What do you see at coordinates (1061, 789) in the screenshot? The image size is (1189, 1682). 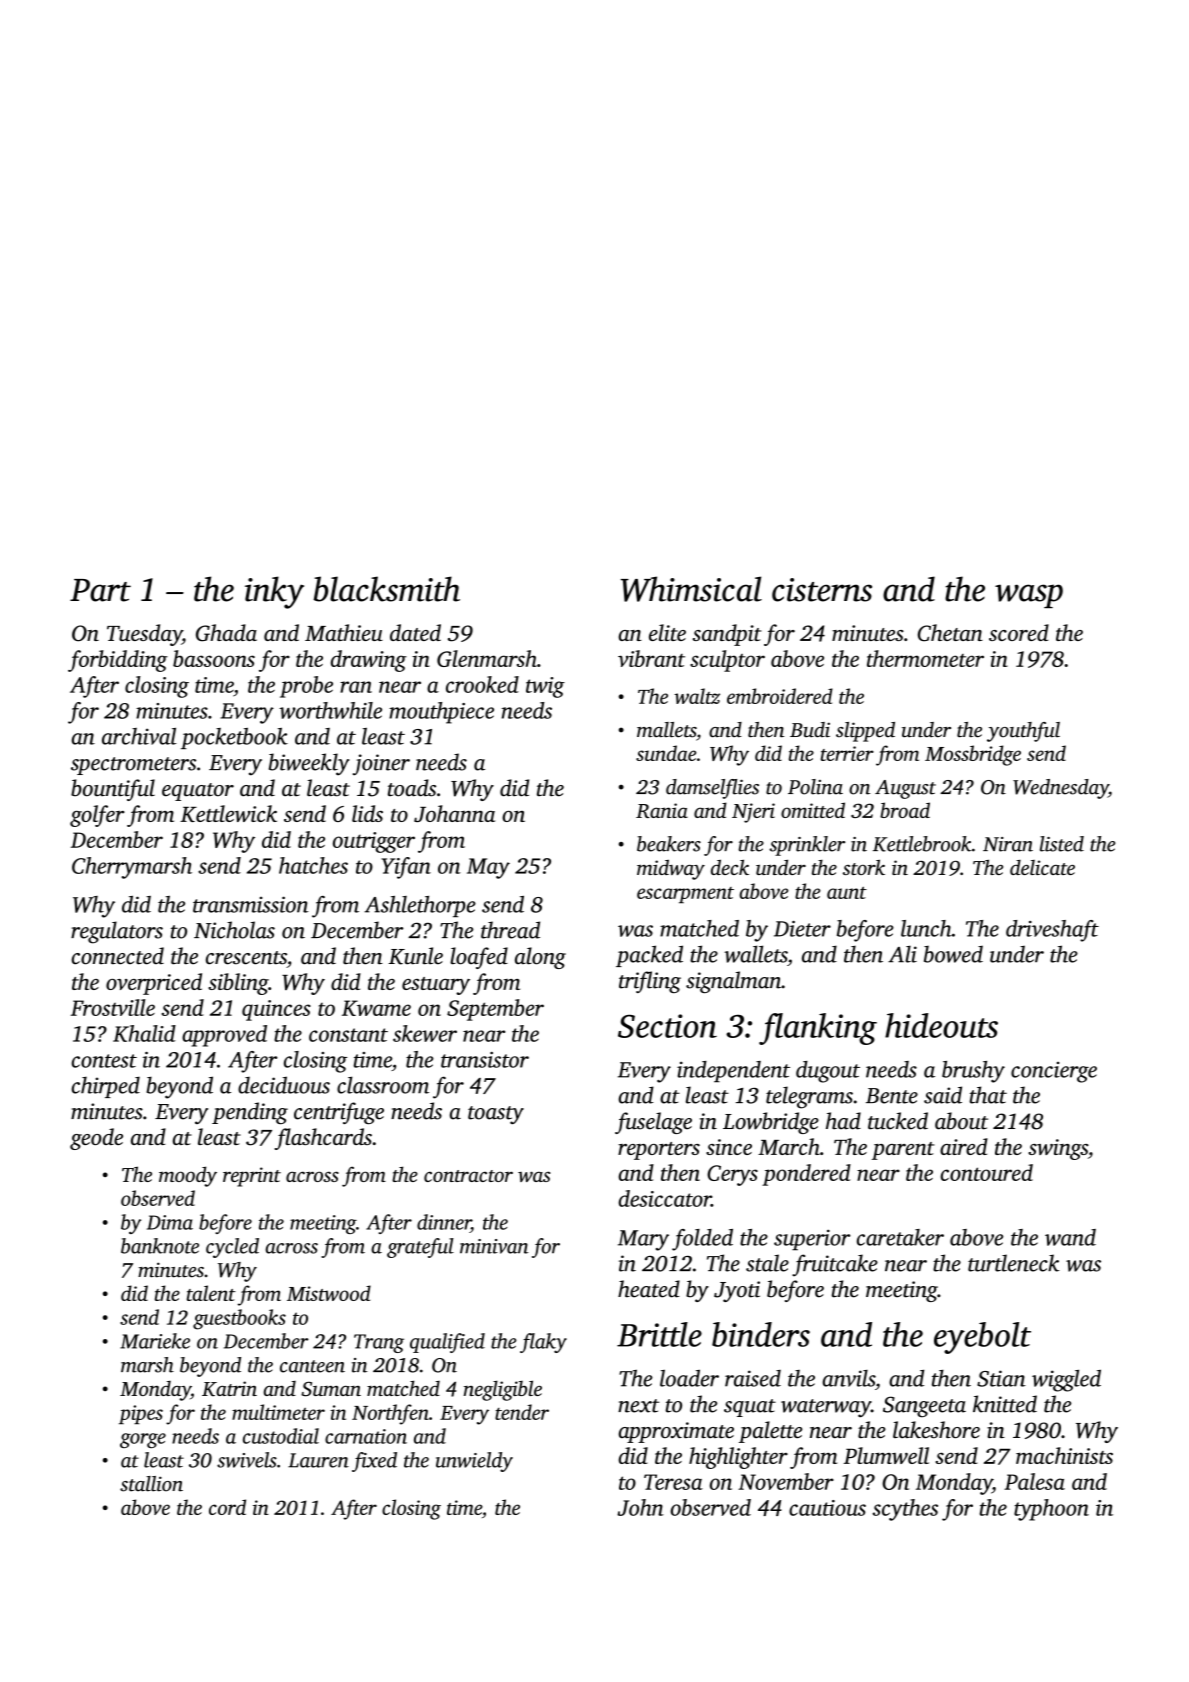 I see `Wednesday` at bounding box center [1061, 789].
